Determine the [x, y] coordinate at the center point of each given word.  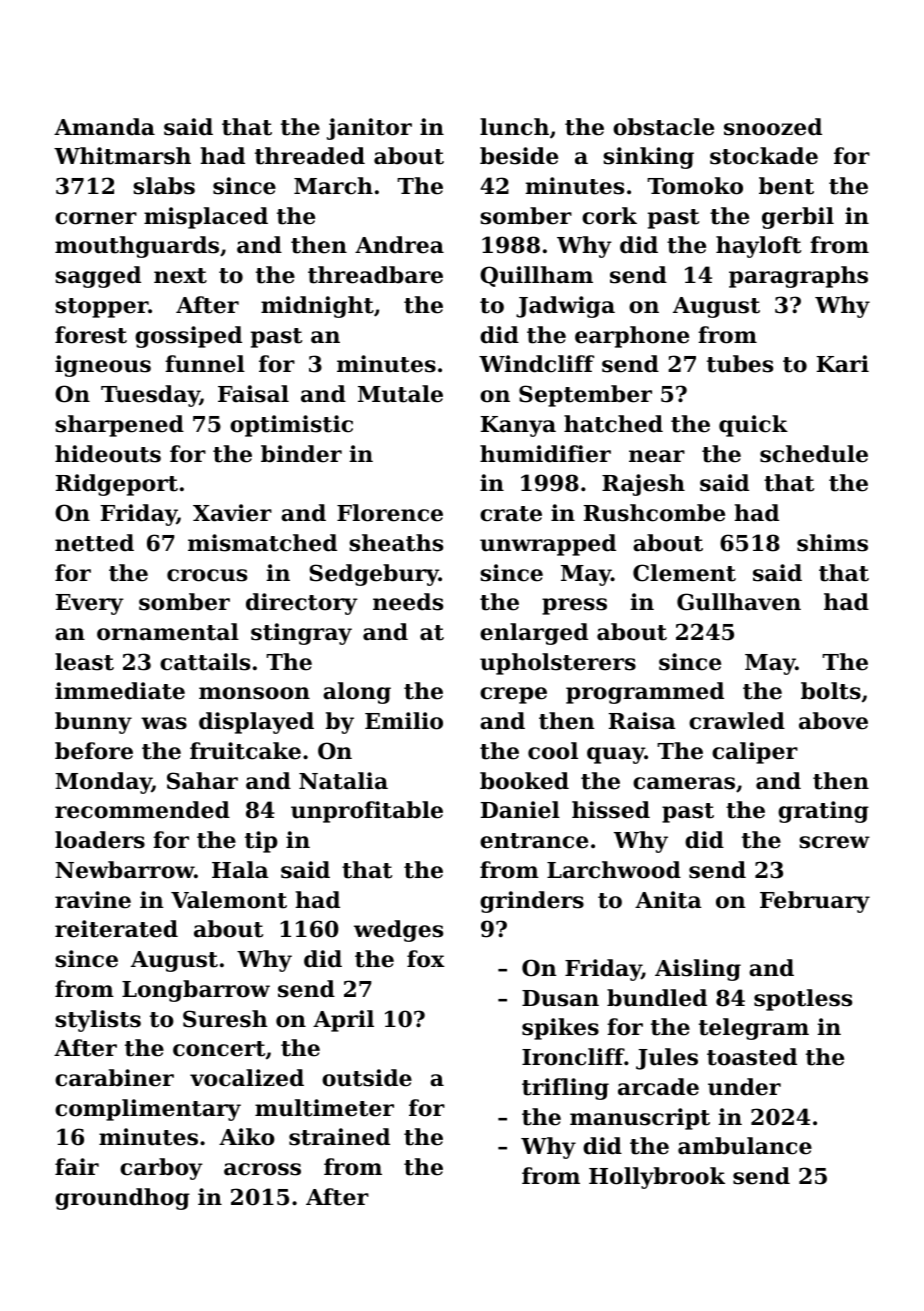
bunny [93, 723]
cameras [684, 783]
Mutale [400, 394]
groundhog [122, 1199]
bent [786, 186]
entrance [534, 841]
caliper [755, 753]
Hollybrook [657, 1178]
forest [91, 335]
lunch [514, 127]
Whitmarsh [122, 156]
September [585, 396]
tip [261, 842]
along [357, 693]
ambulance [745, 1146]
